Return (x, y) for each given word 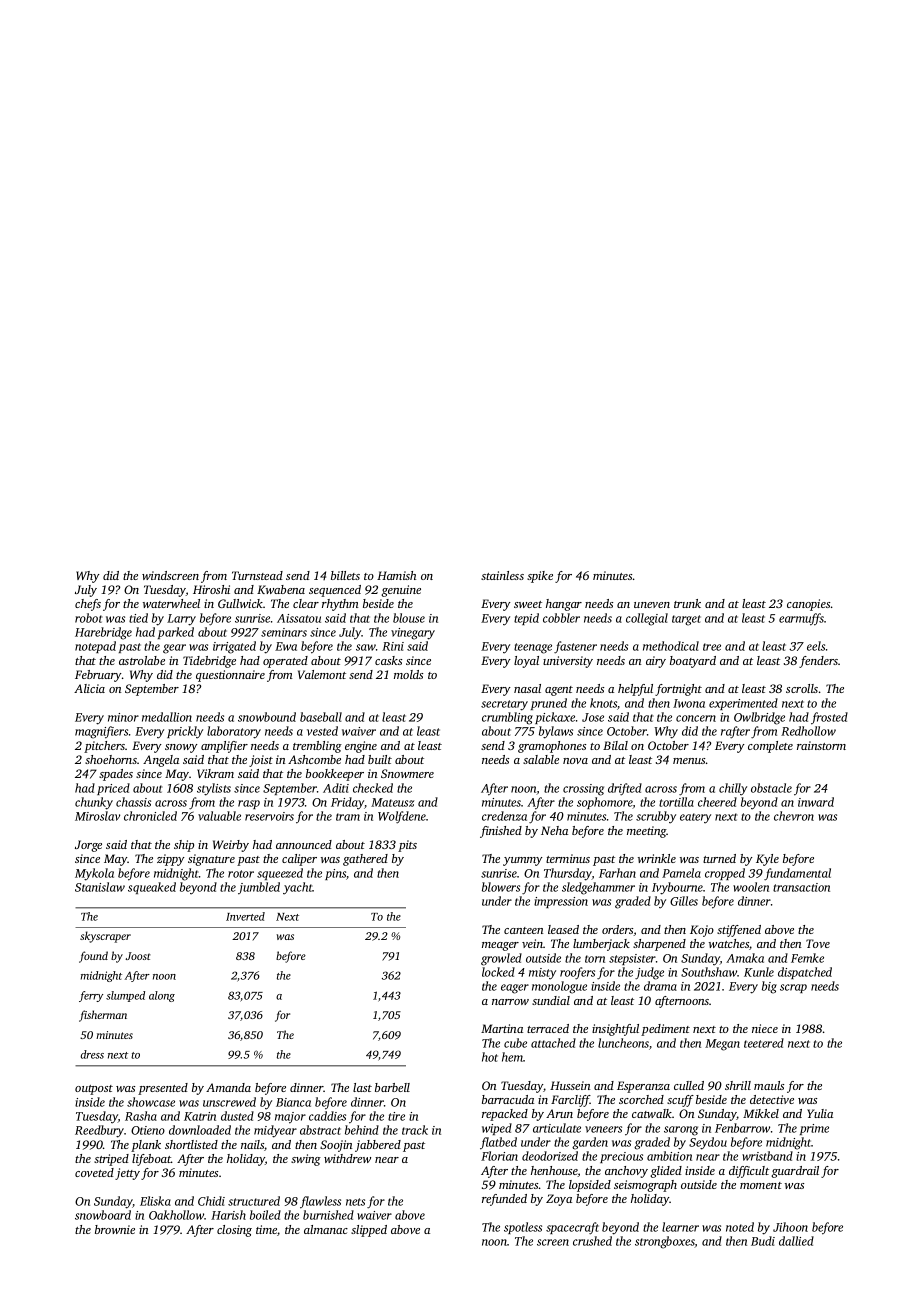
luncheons (623, 1043)
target (686, 620)
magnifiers (101, 732)
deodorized (550, 1156)
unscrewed (229, 1102)
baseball (321, 717)
